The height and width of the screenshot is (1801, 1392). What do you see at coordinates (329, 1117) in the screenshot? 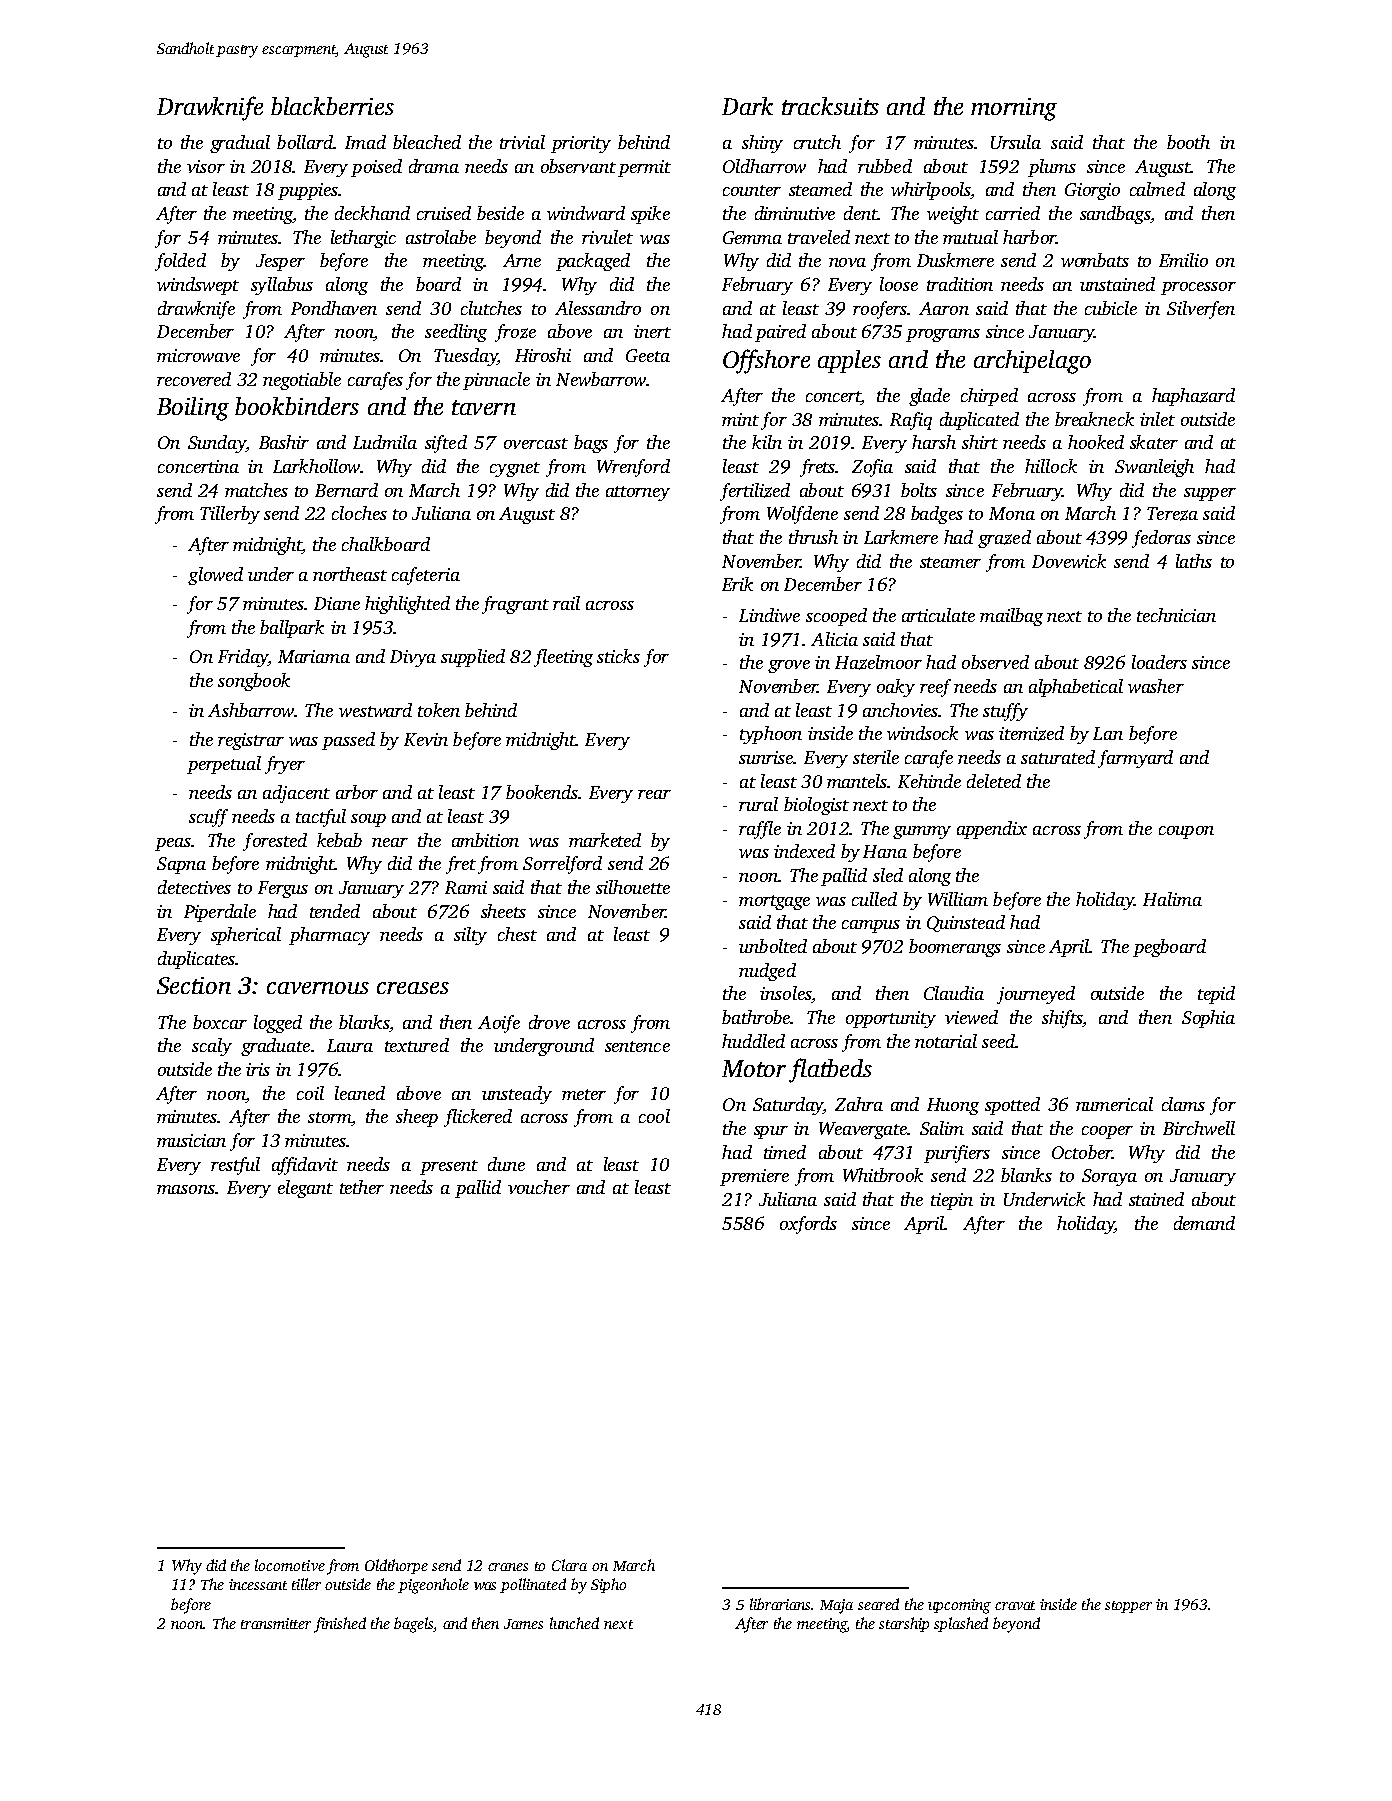
I see `storm` at bounding box center [329, 1117].
